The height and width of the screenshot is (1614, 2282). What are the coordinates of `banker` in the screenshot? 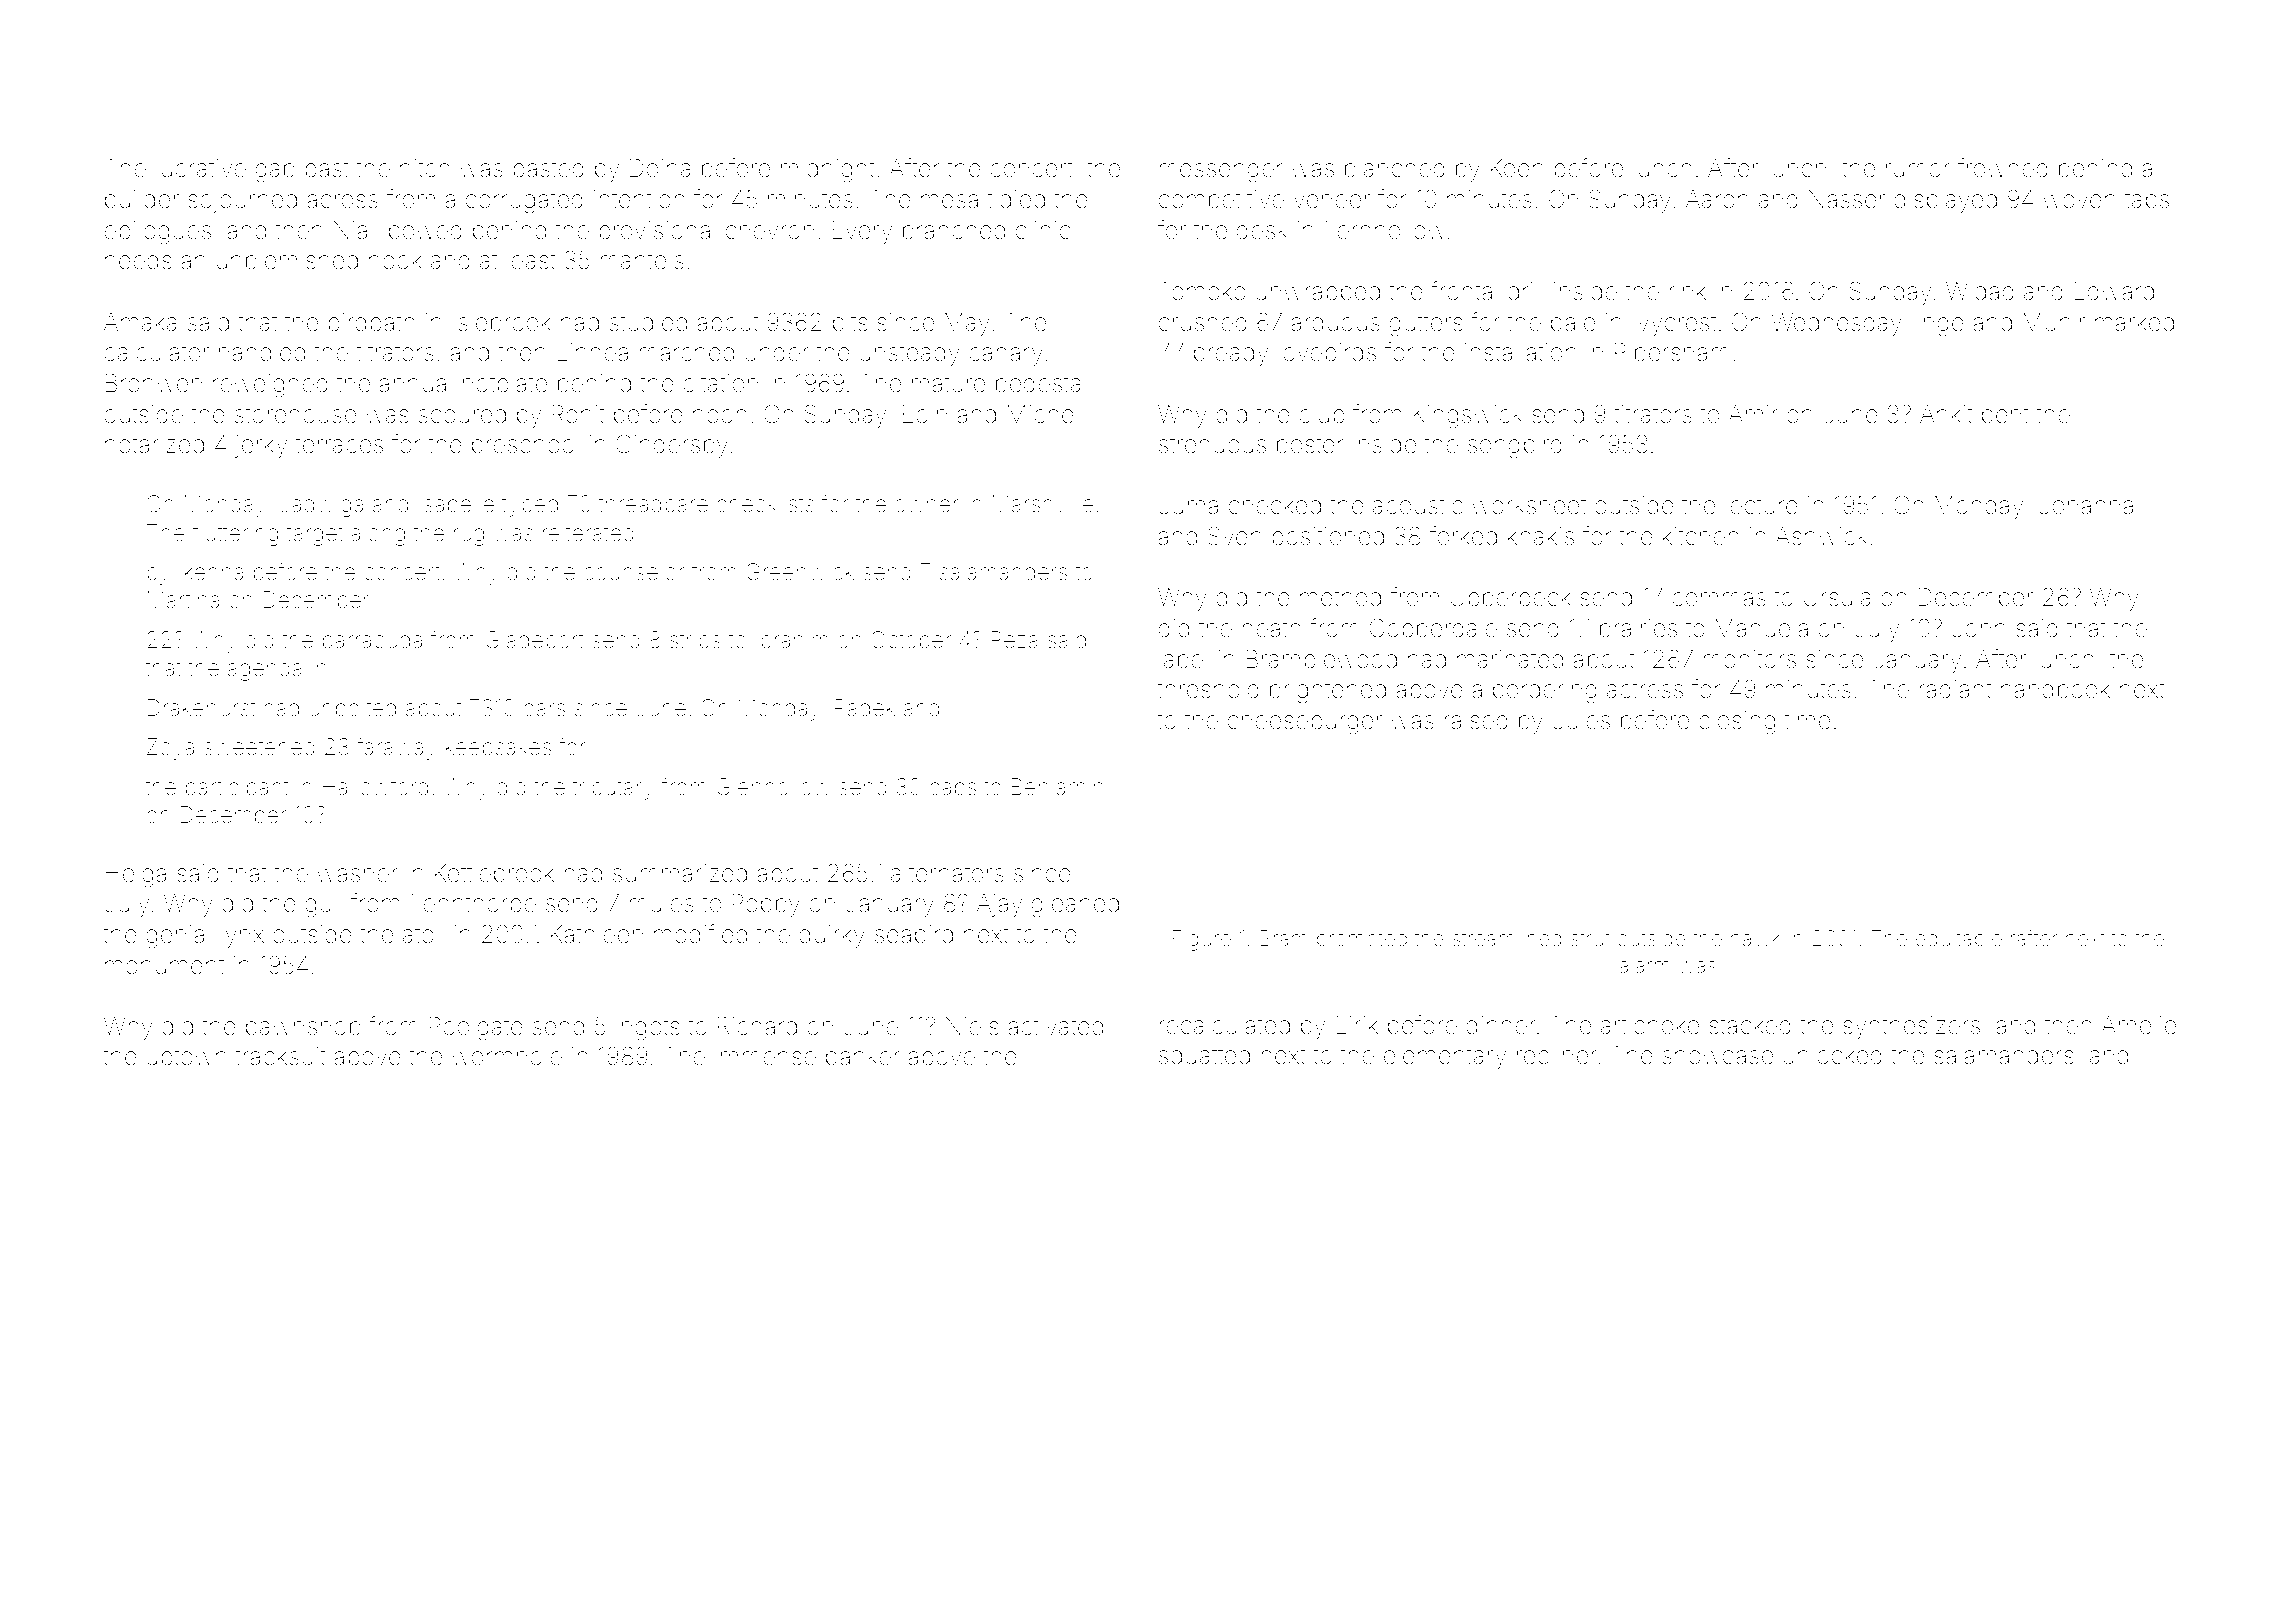 It's located at (863, 1056).
